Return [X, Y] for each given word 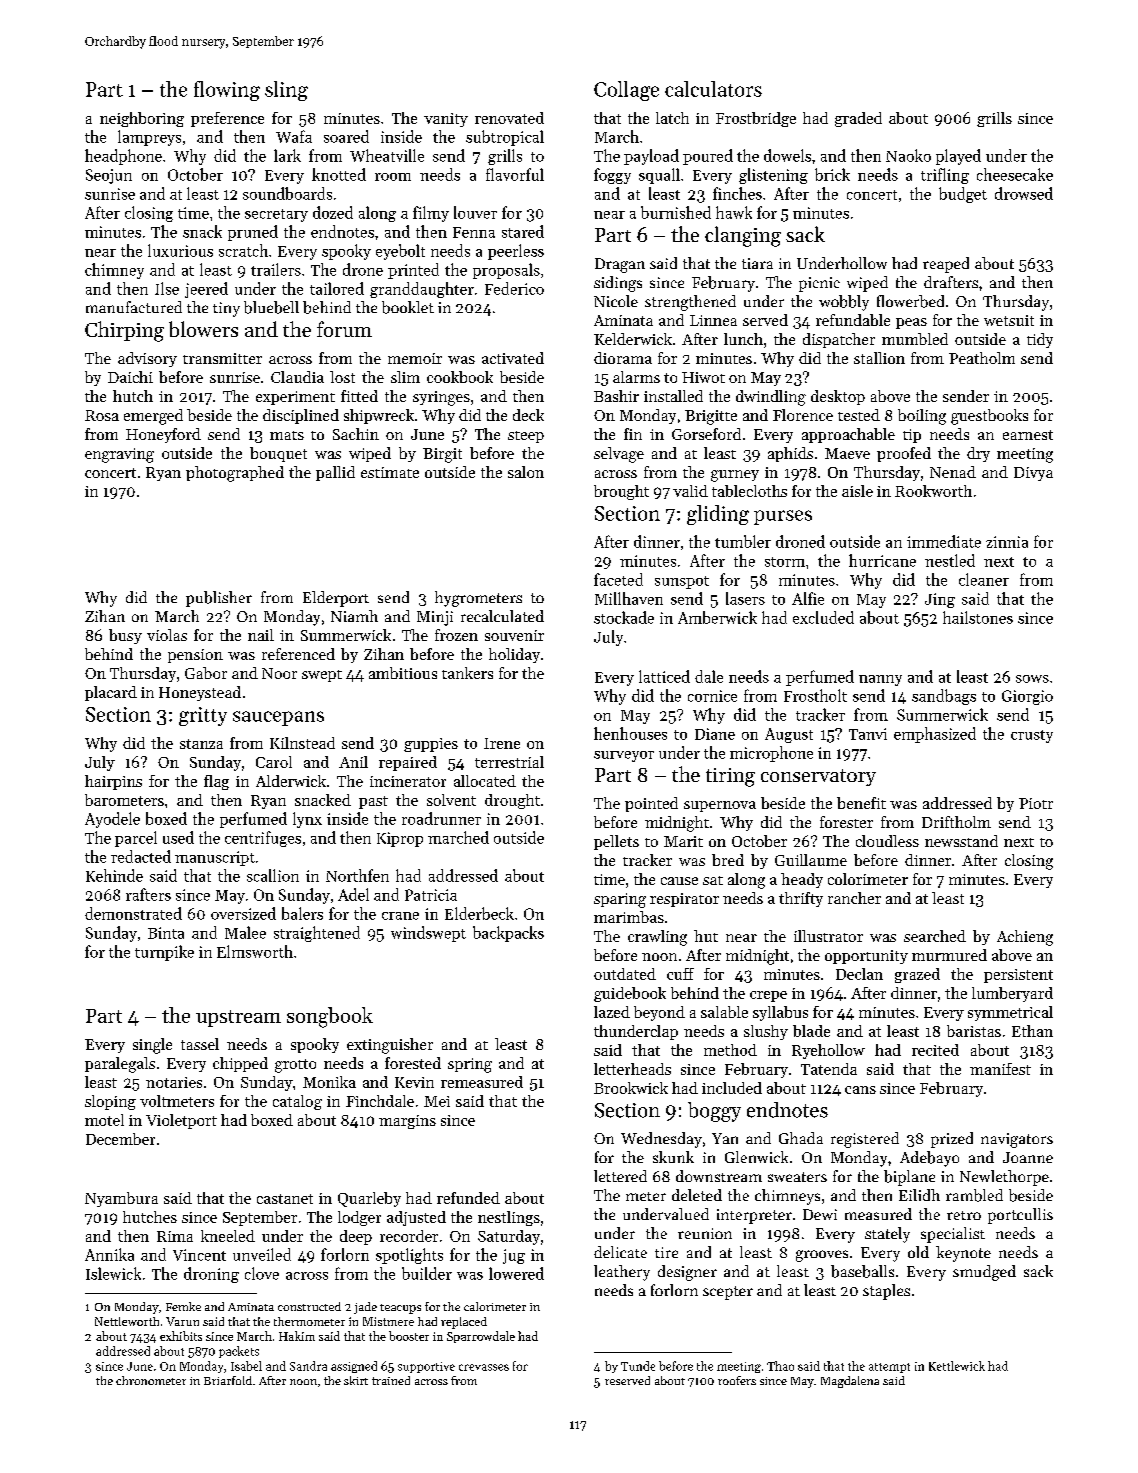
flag [216, 782]
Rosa [102, 415]
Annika [109, 1254]
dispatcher [839, 340]
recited [935, 1050]
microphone [771, 754]
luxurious [180, 250]
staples [886, 1292]
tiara [757, 263]
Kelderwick [633, 339]
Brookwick [631, 1088]
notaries [174, 1082]
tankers [467, 673]
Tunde [638, 1366]
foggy [612, 176]
